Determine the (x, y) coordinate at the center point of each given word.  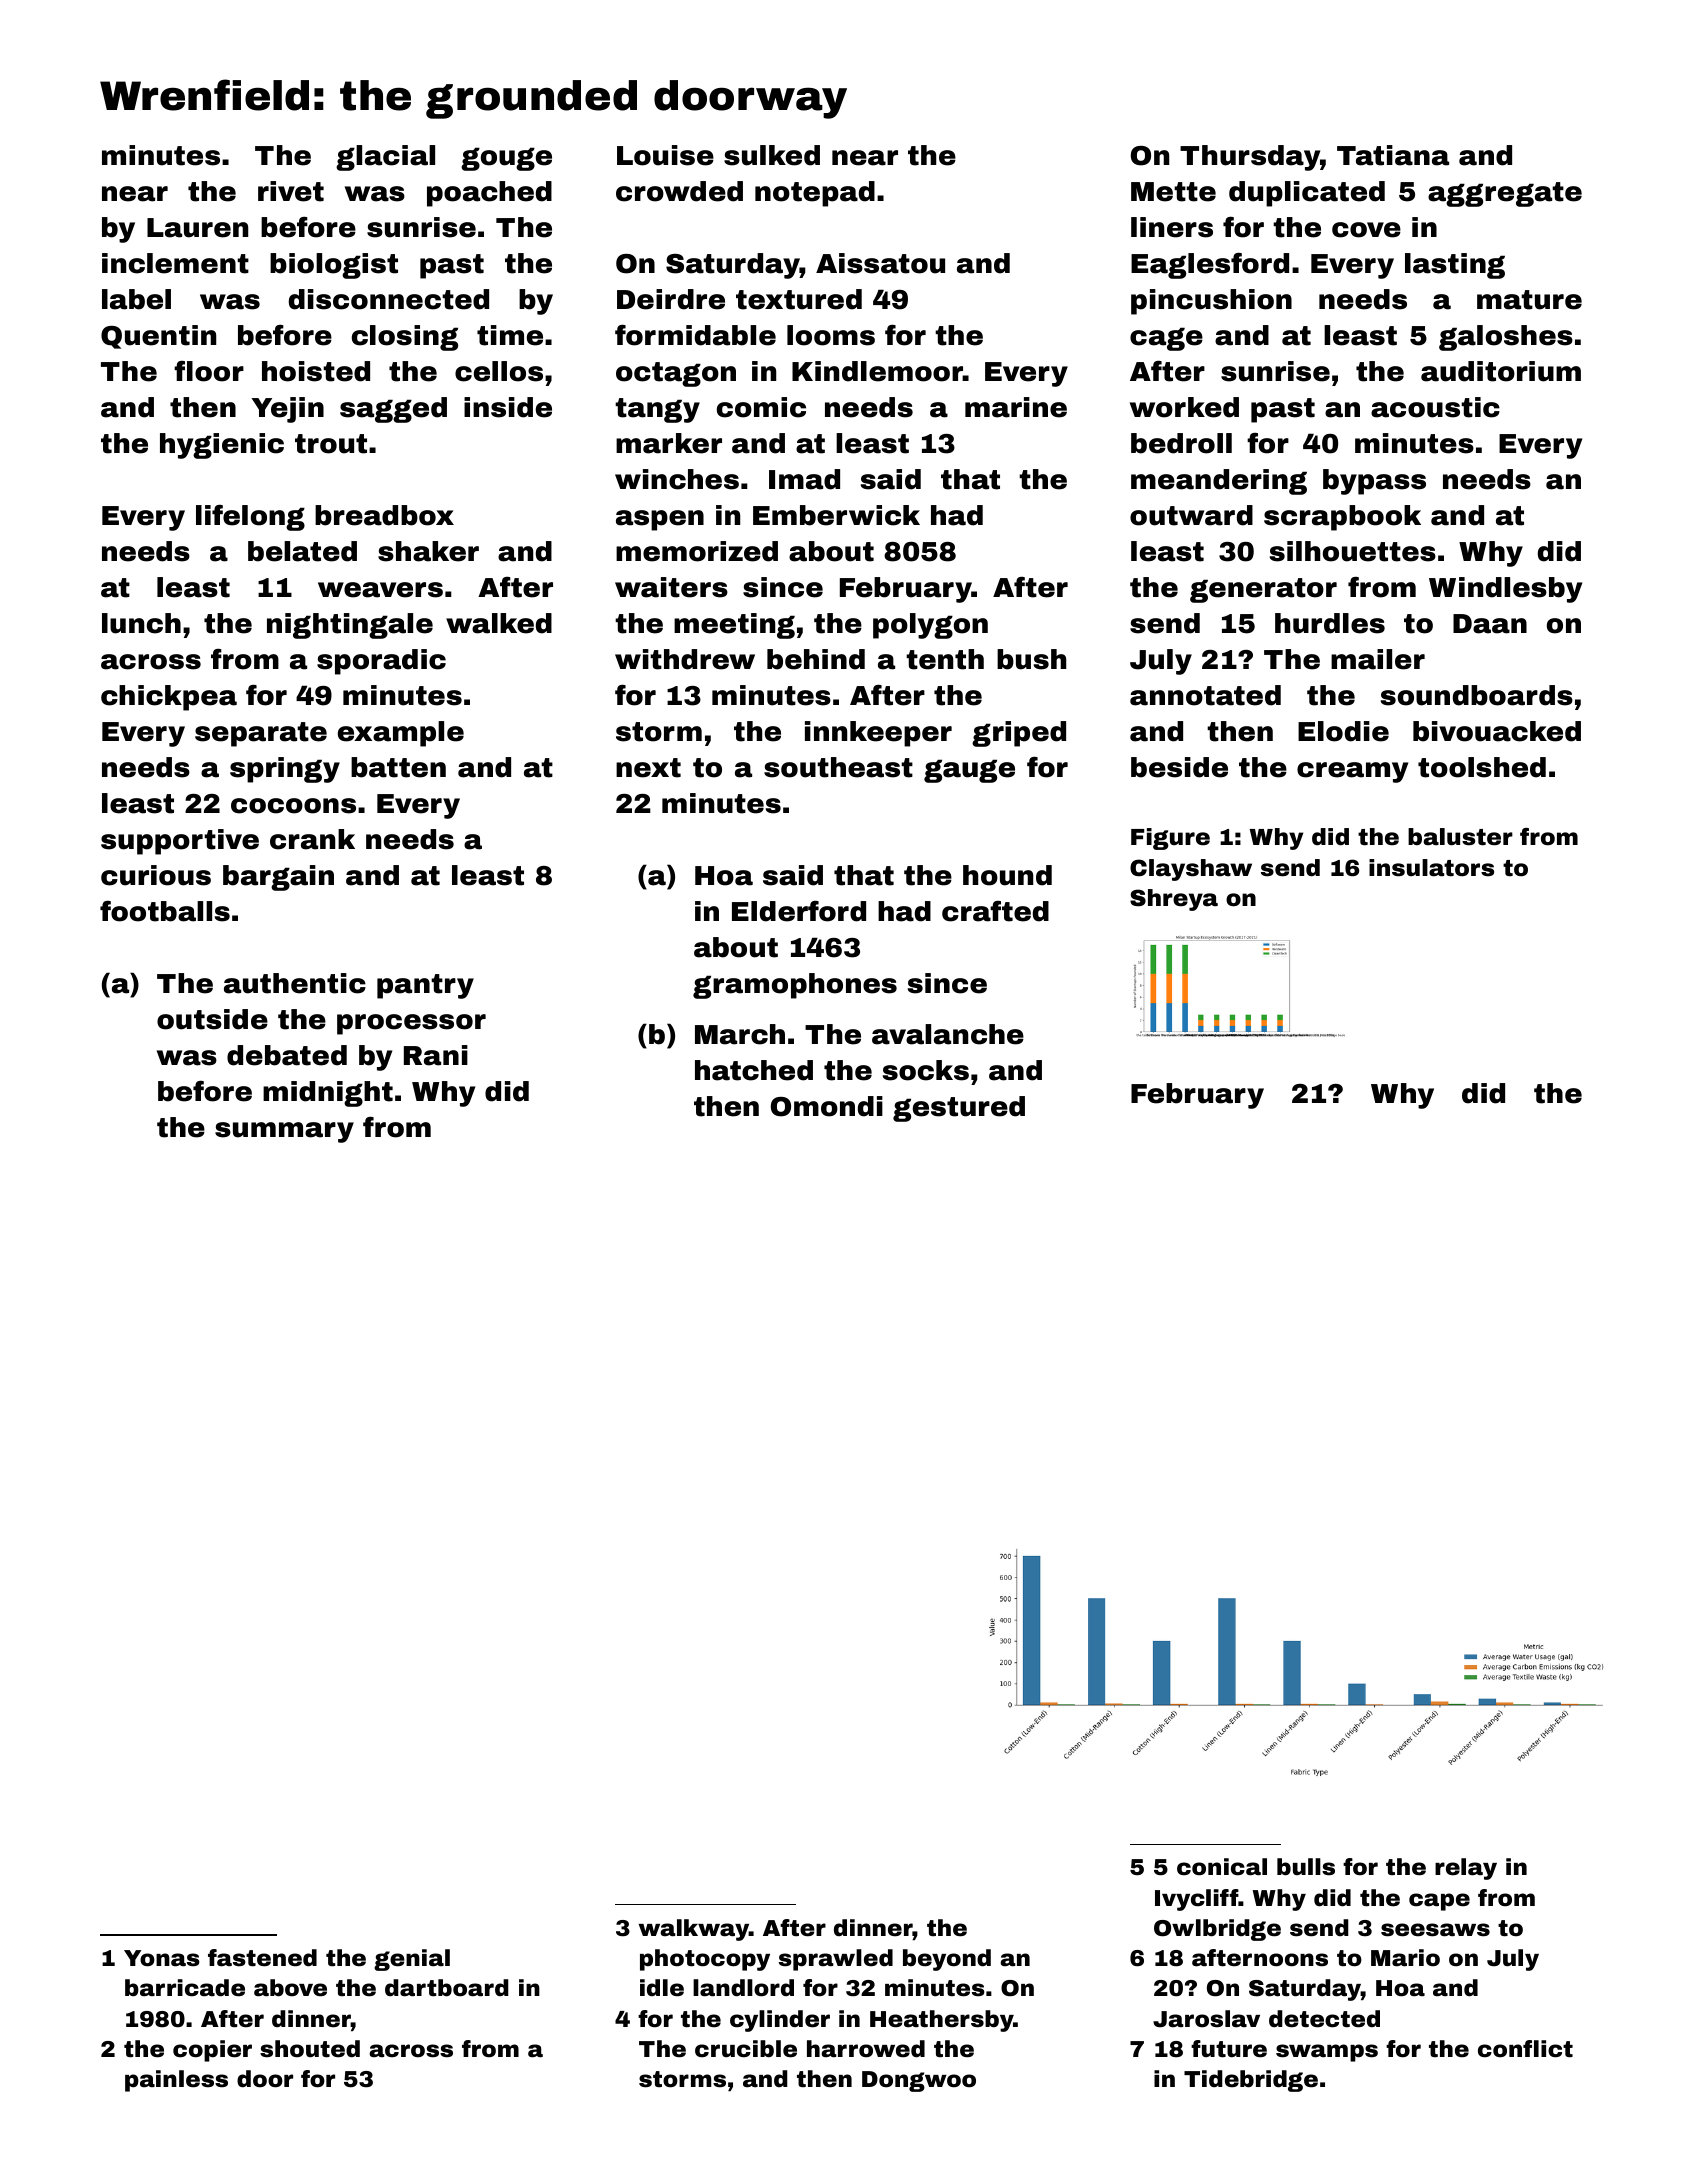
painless (176, 2081)
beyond (947, 1960)
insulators (1431, 868)
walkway (693, 1930)
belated (302, 551)
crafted (995, 911)
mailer (1378, 659)
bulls (1306, 1867)
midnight (328, 1094)
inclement (175, 263)
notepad (815, 194)
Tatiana (1393, 155)
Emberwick (836, 515)
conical (1222, 1867)
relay (1466, 1869)
